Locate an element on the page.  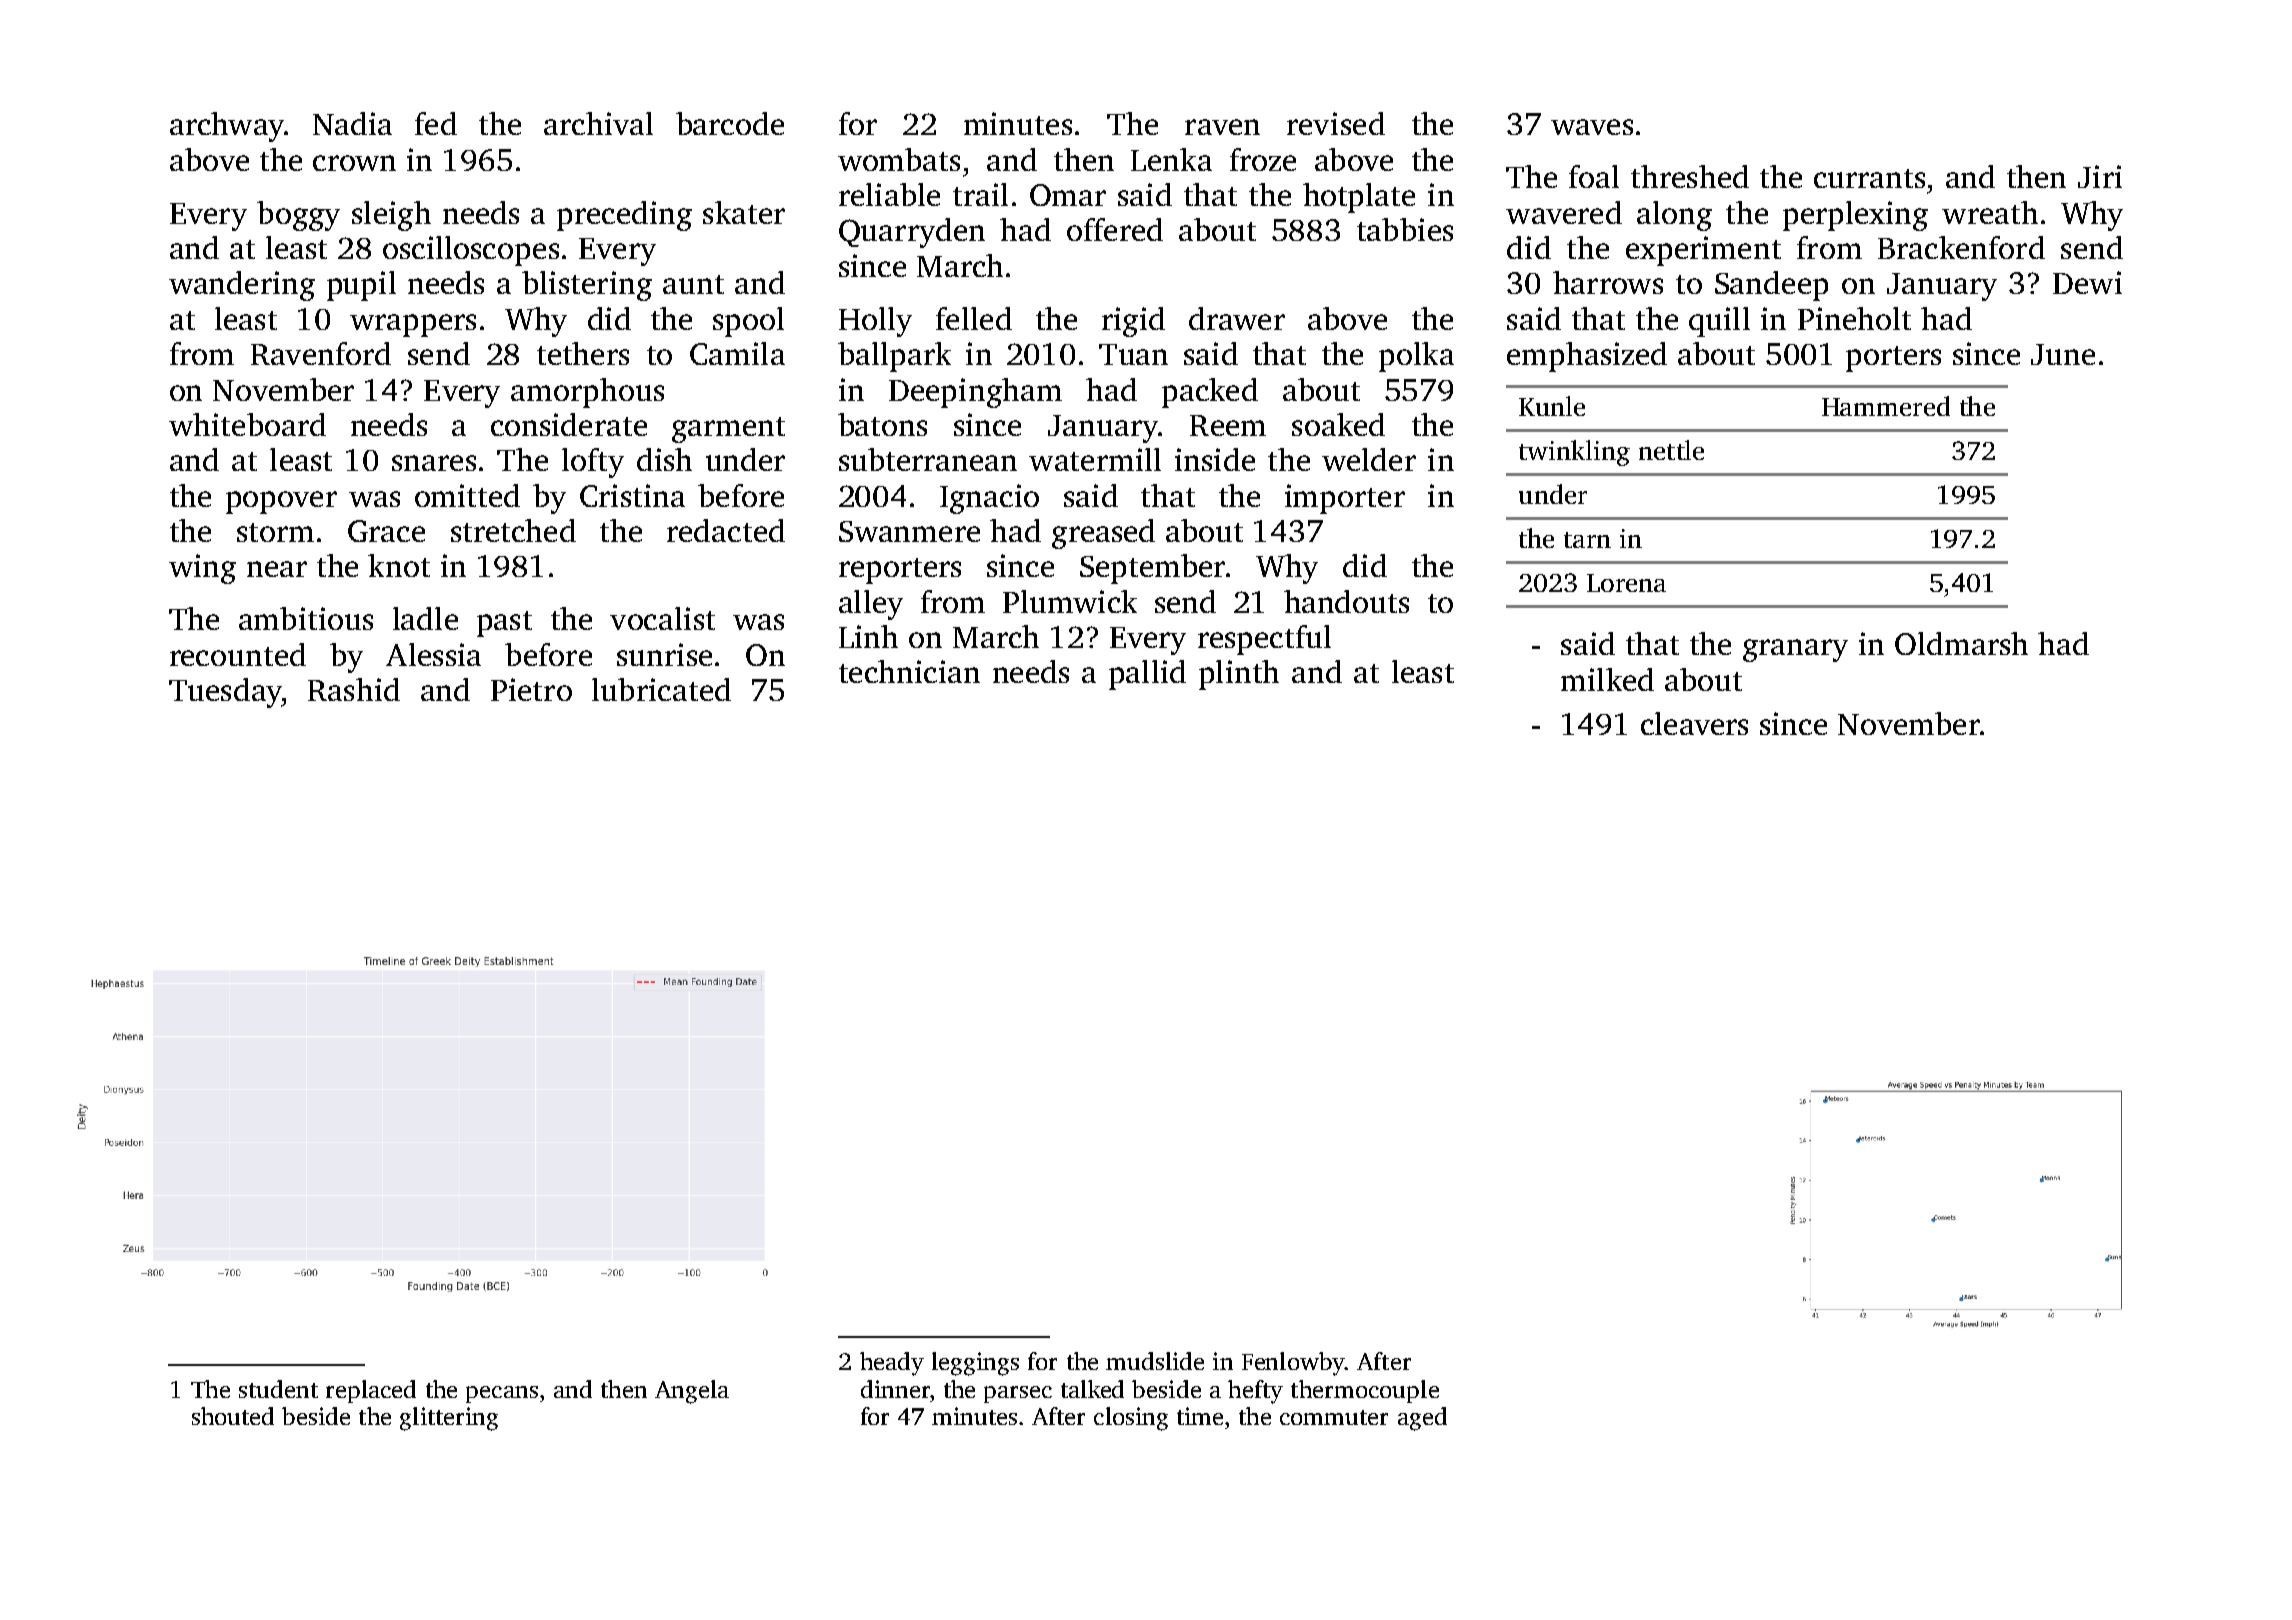
Jiri is located at coordinates (2100, 176).
